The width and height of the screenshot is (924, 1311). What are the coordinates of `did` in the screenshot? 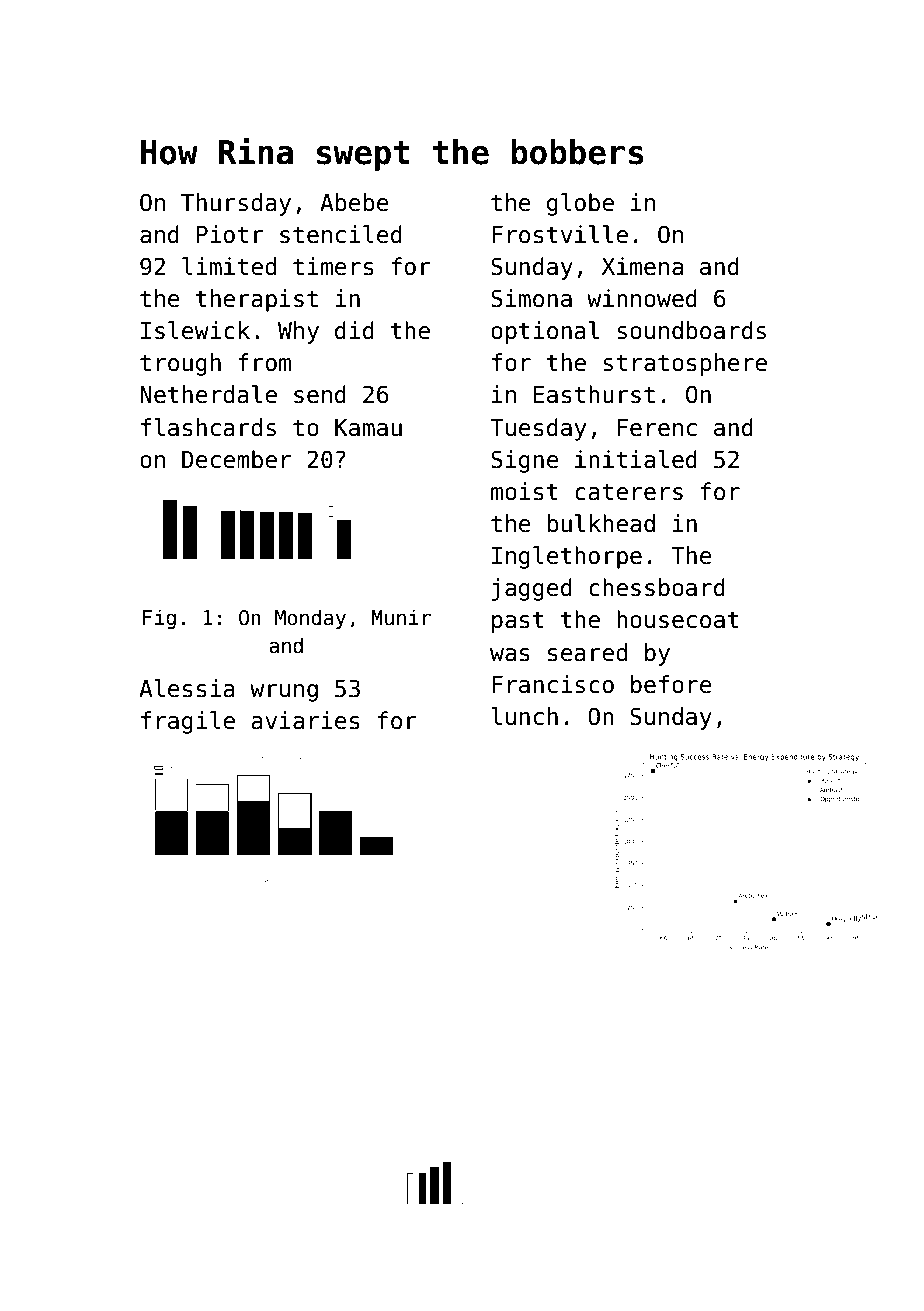 It's located at (354, 330).
